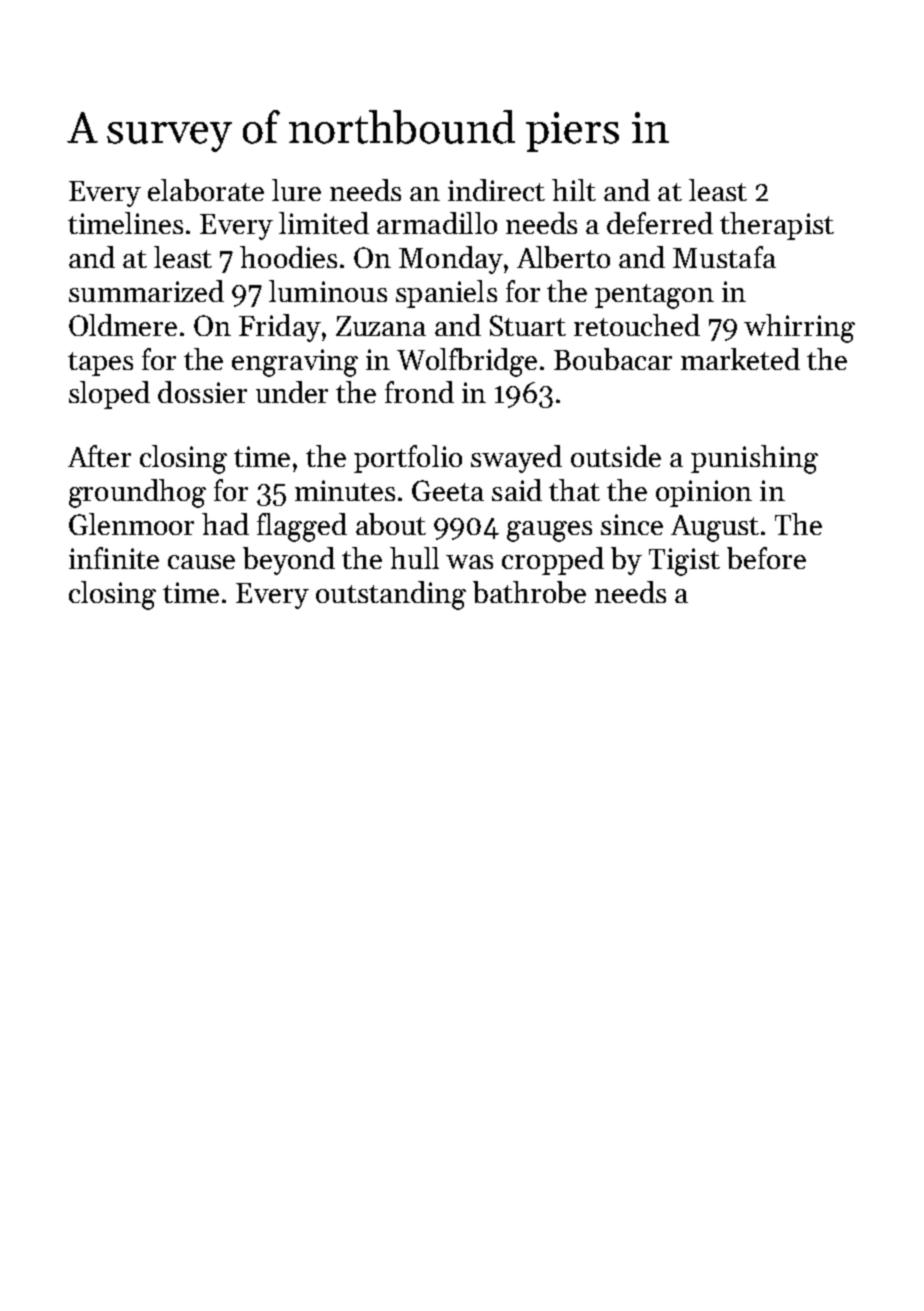  I want to click on Mustafa, so click(724, 257).
